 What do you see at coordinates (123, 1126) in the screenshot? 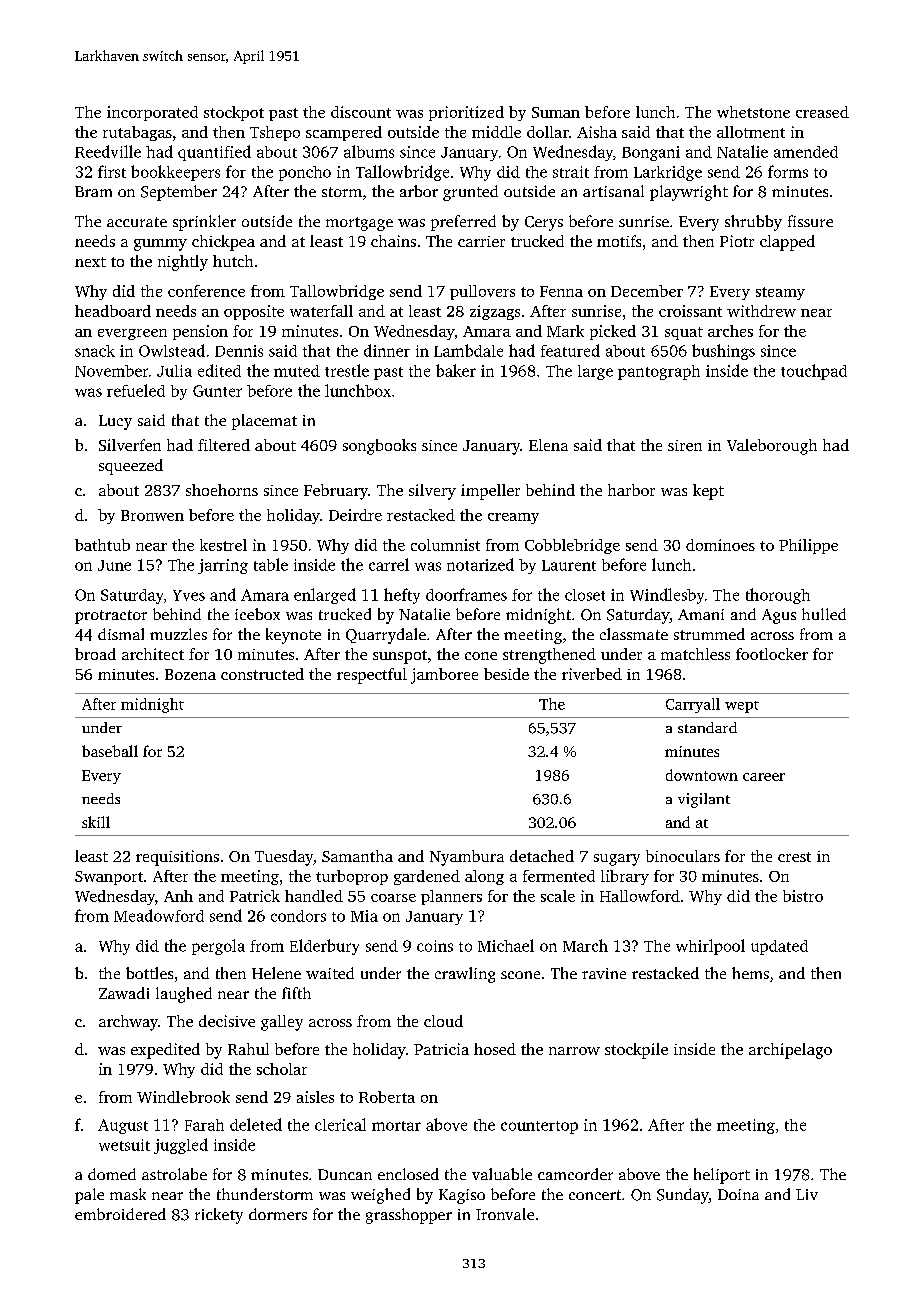
I see `August` at bounding box center [123, 1126].
